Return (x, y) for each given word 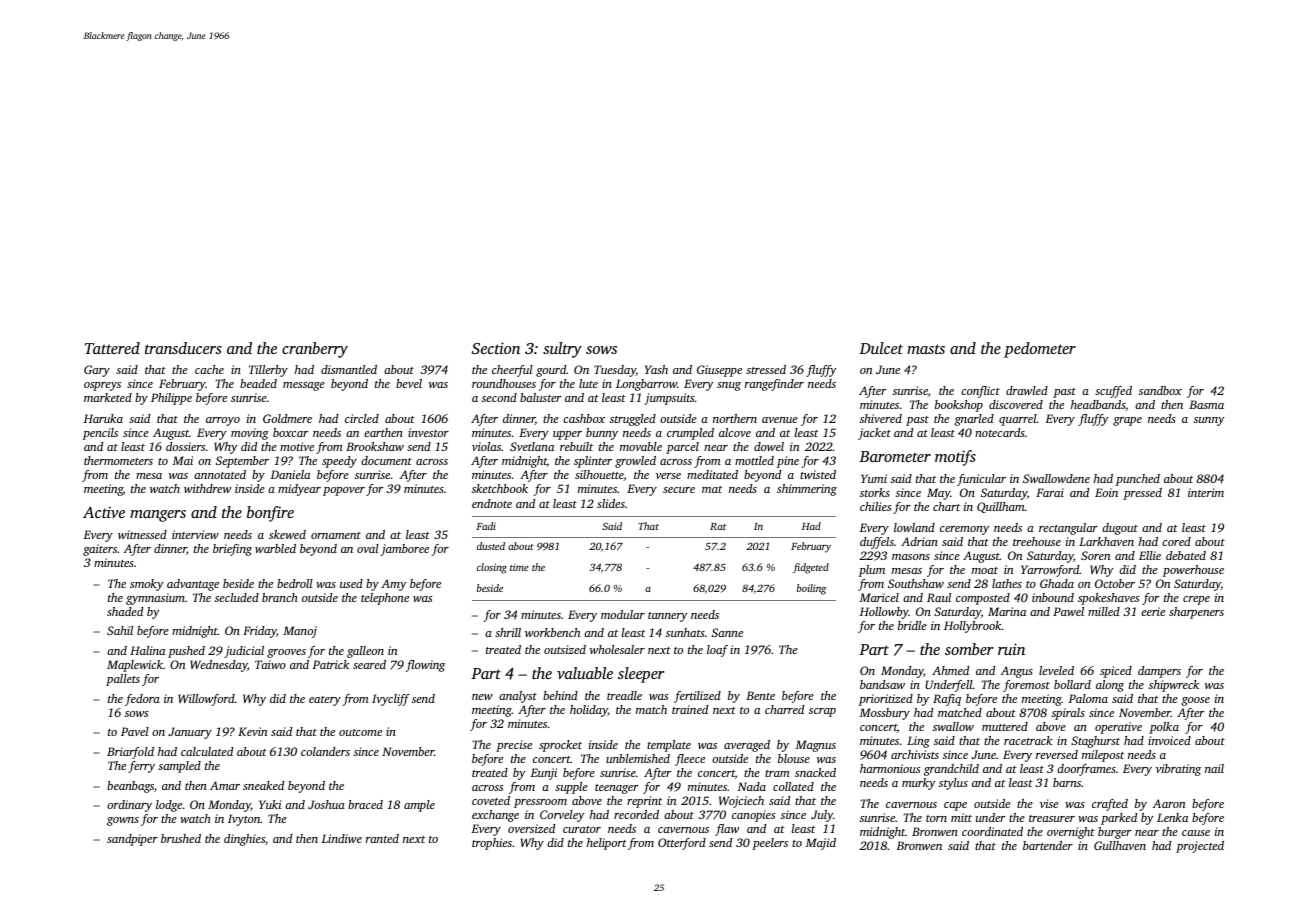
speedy (339, 462)
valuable (585, 673)
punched (1138, 480)
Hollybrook (973, 627)
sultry (562, 350)
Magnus (816, 746)
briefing (232, 550)
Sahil (120, 630)
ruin (1011, 649)
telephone (385, 599)
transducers (183, 348)
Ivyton (244, 820)
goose (1195, 701)
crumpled (690, 434)
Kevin (252, 731)
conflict (980, 392)
